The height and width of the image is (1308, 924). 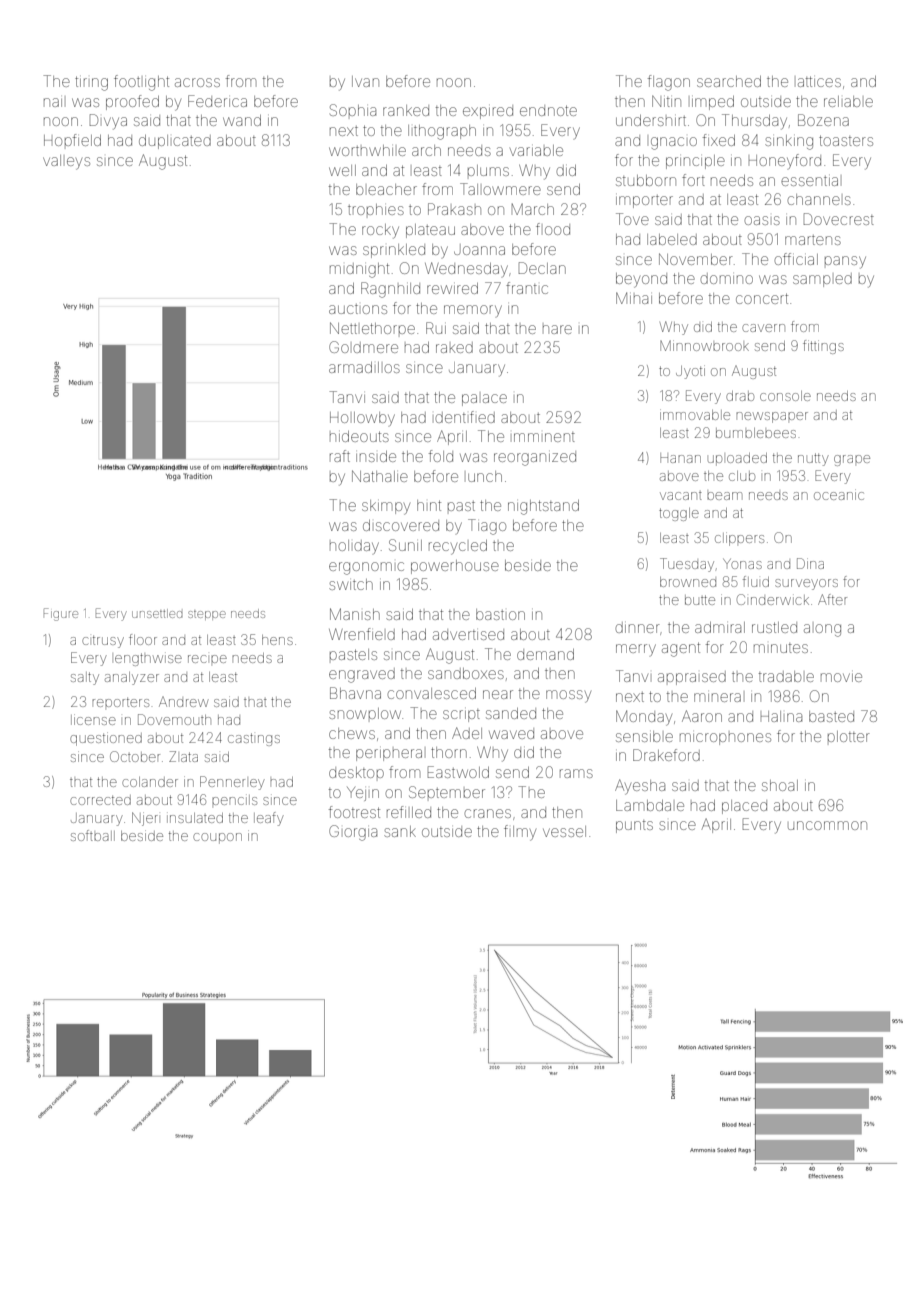 What do you see at coordinates (359, 270) in the image?
I see `midnight` at bounding box center [359, 270].
